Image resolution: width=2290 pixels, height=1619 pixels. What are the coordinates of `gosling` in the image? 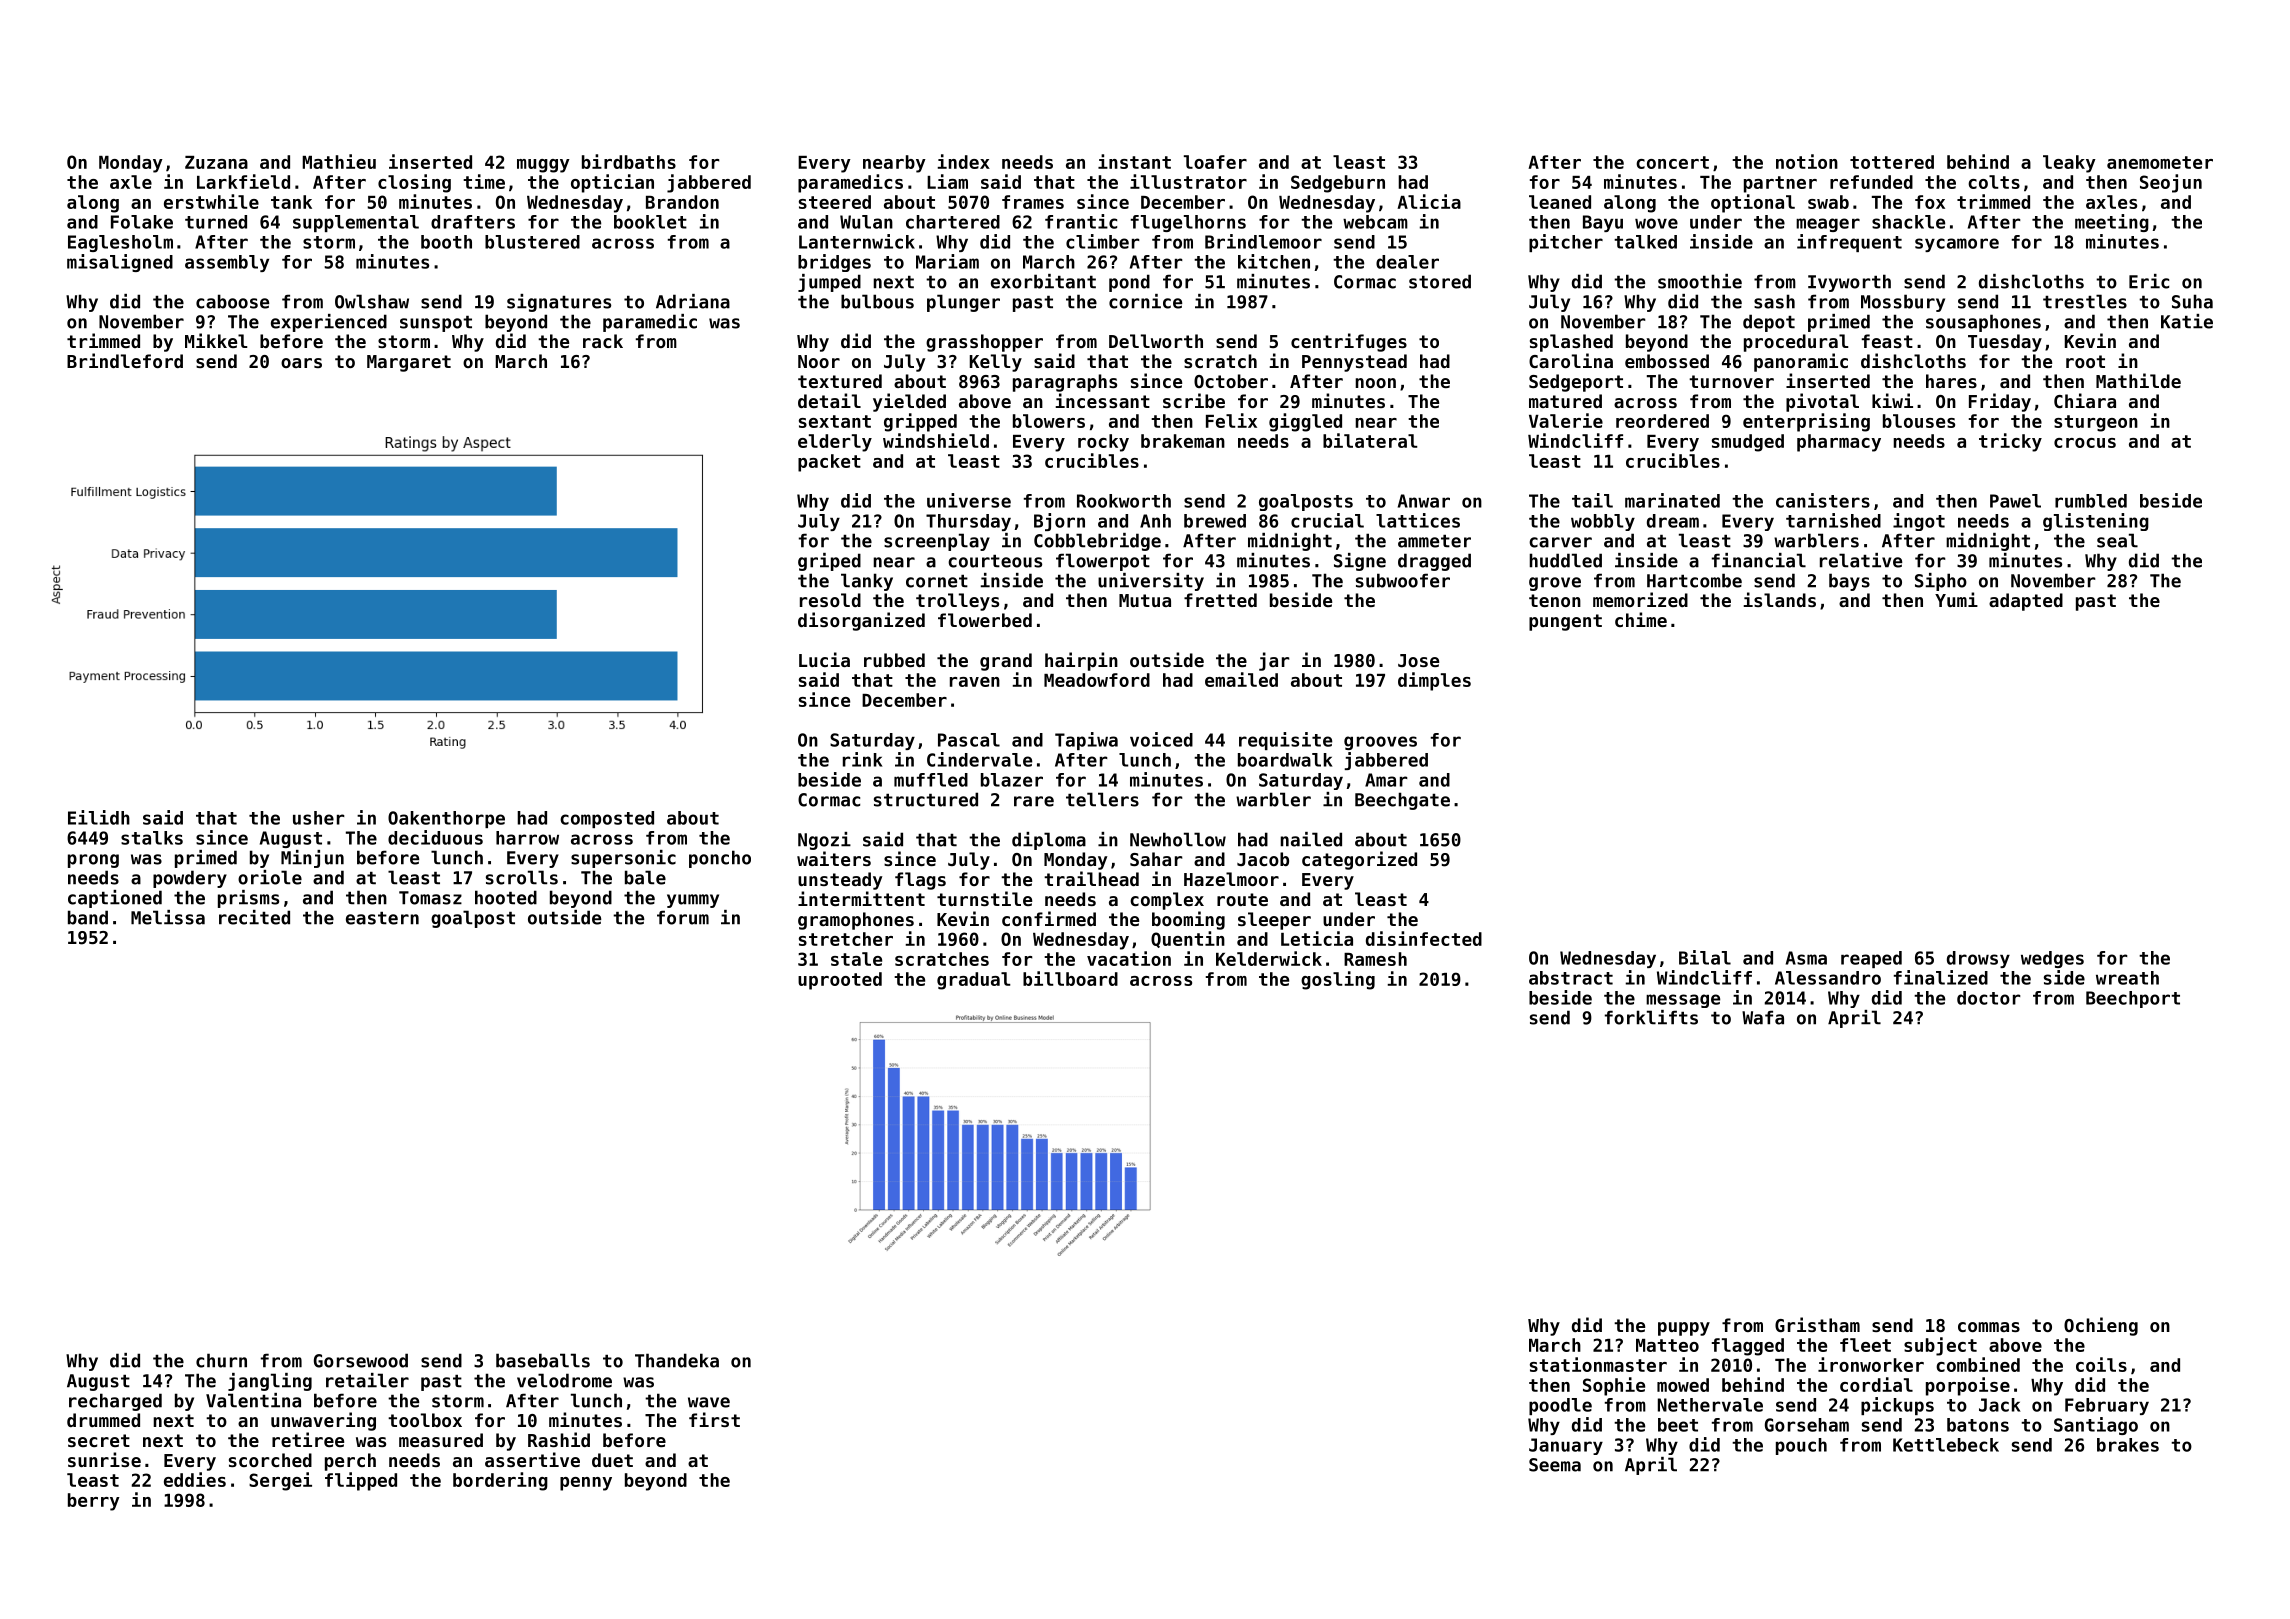 It's located at (1338, 980).
